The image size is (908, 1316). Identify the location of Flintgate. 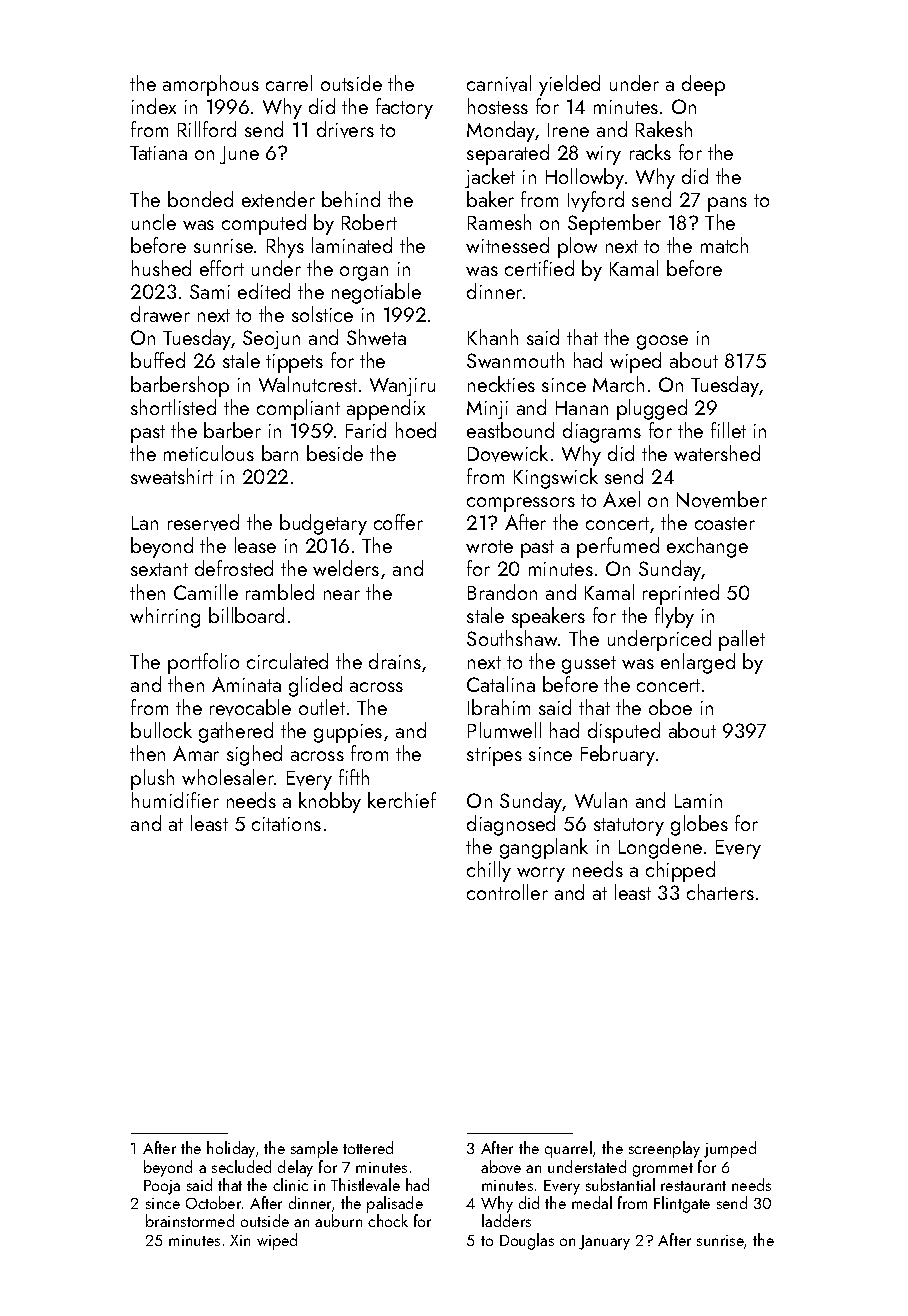
(682, 1204).
